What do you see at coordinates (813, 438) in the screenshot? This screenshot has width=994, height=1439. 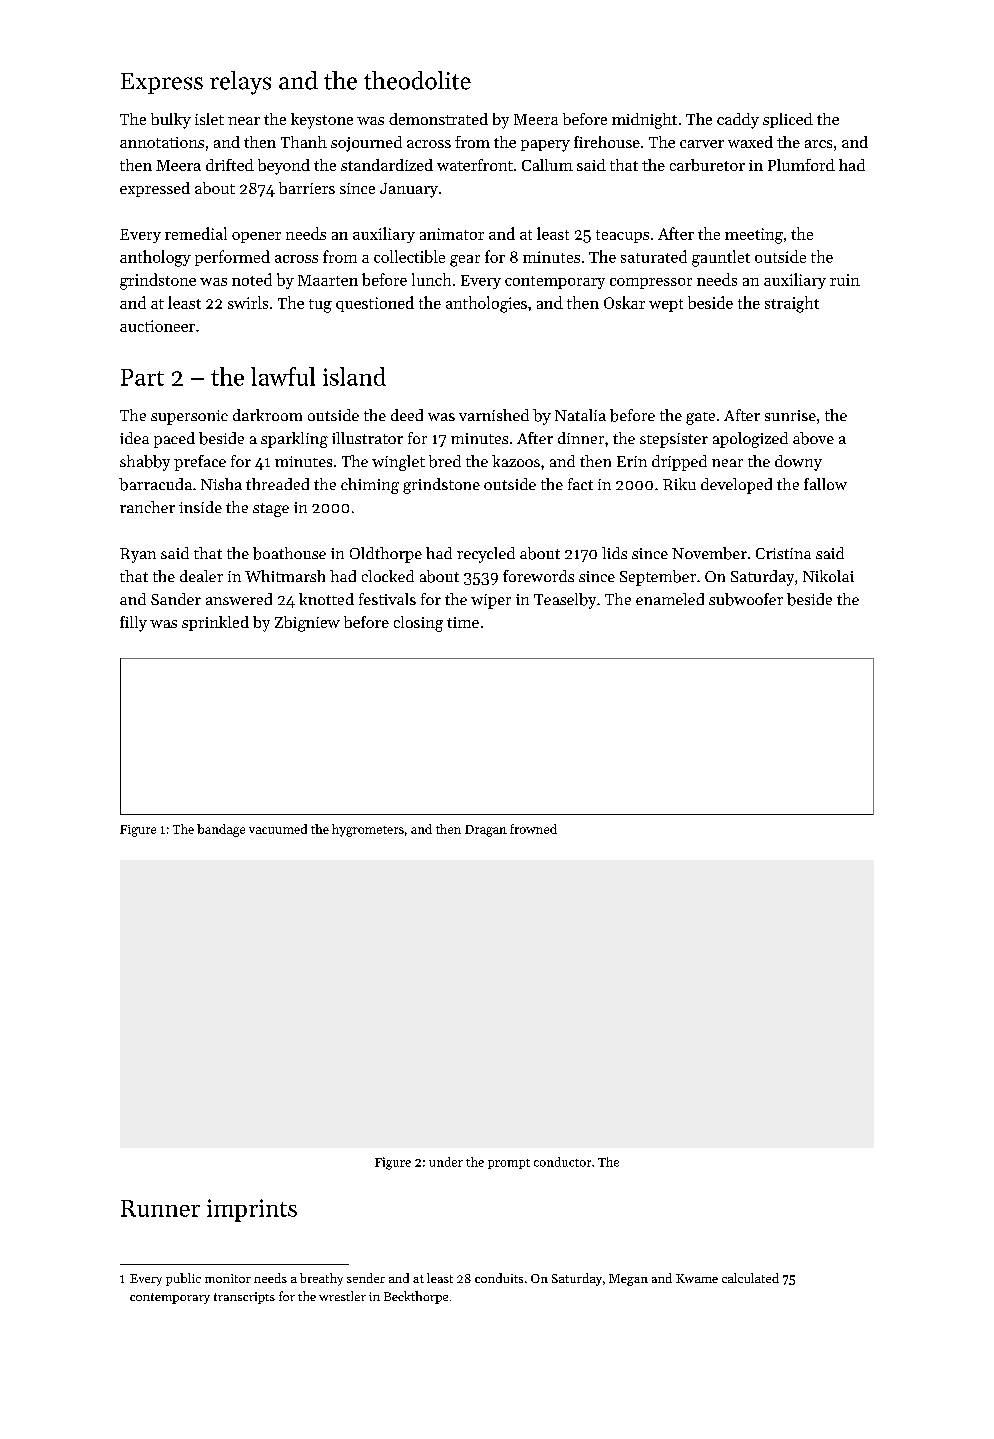 I see `above` at bounding box center [813, 438].
